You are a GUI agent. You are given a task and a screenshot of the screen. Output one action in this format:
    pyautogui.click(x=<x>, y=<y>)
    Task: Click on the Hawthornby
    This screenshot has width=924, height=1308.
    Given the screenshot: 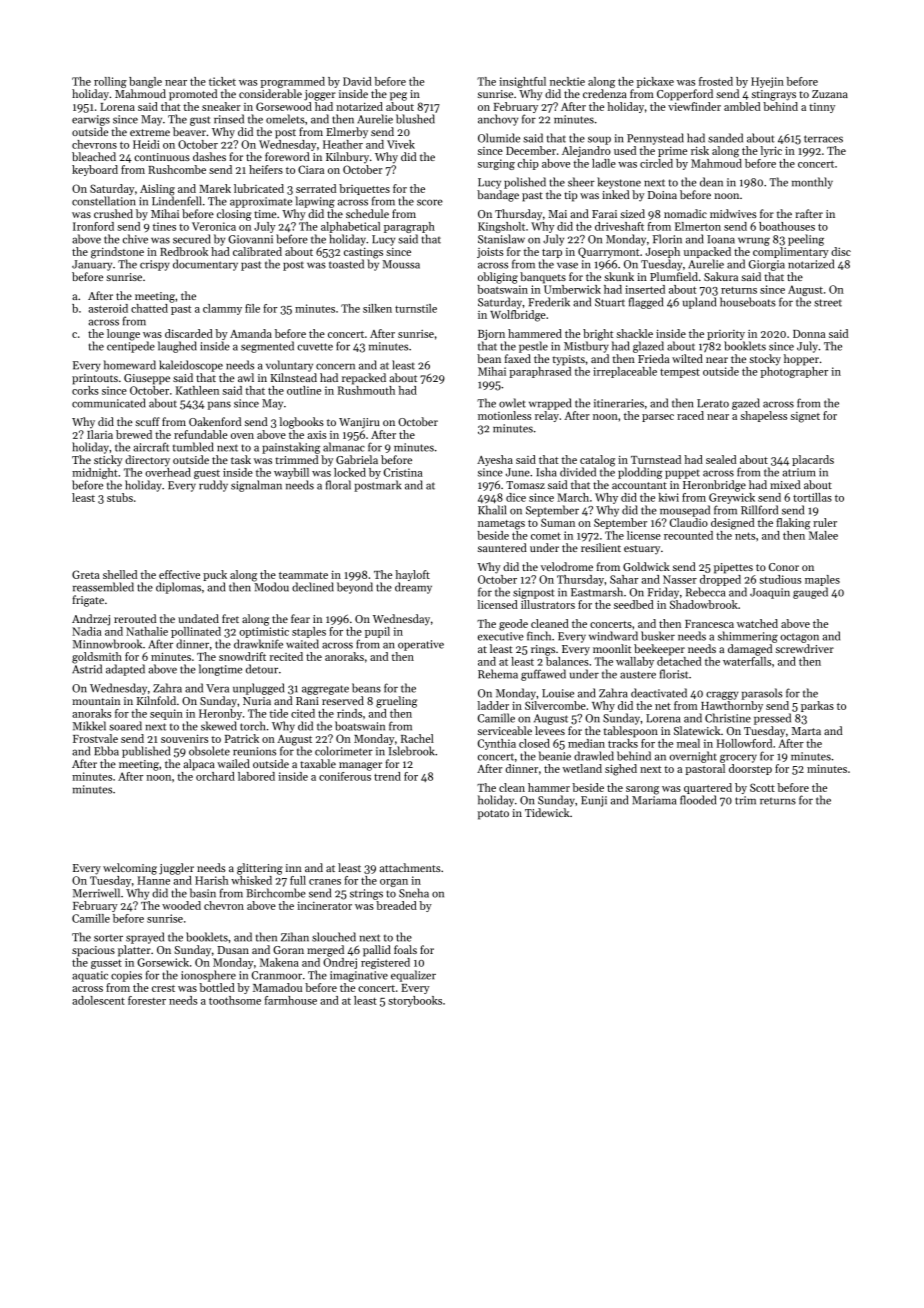 What is the action you would take?
    pyautogui.click(x=732, y=706)
